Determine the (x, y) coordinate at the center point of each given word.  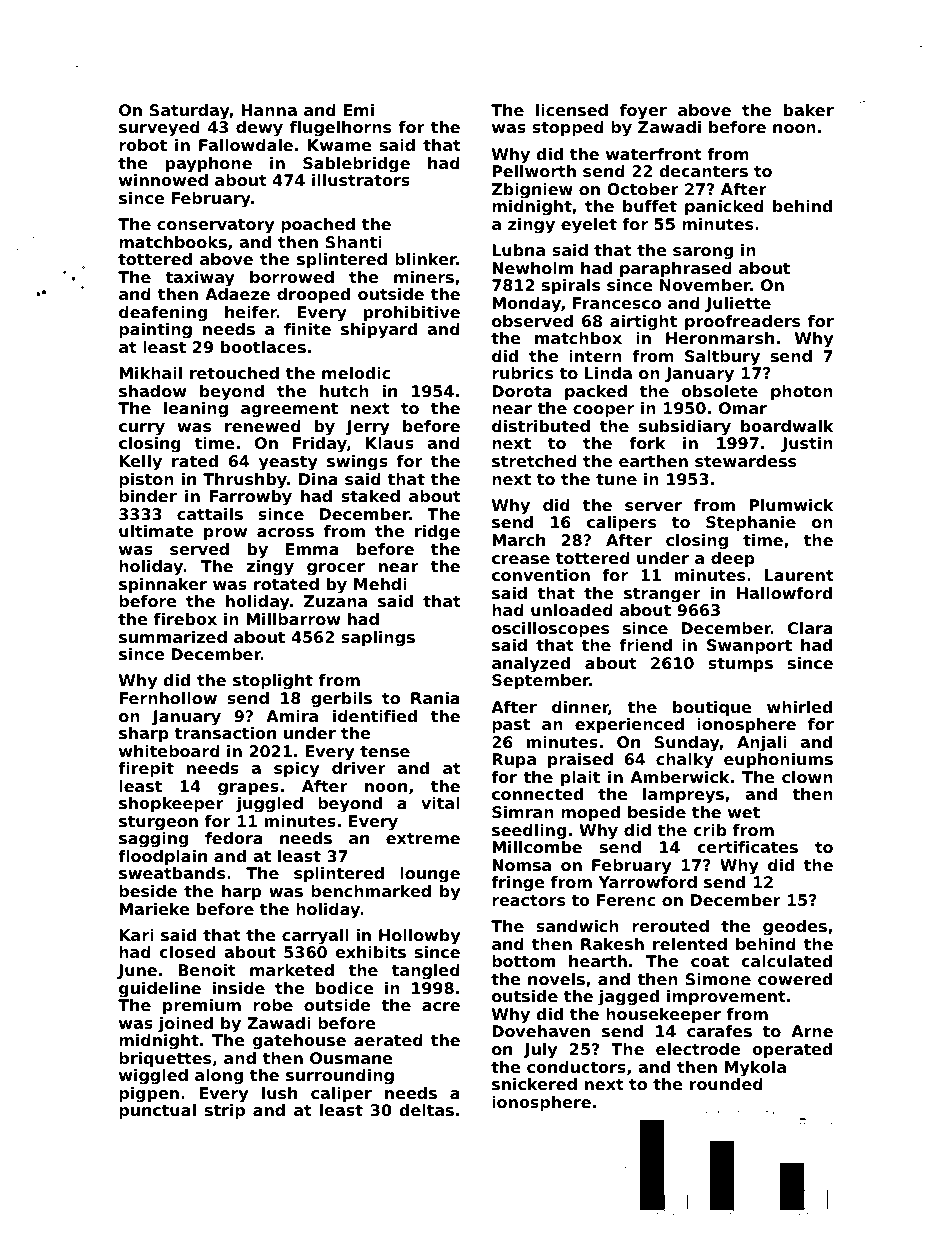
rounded (726, 1084)
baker (809, 110)
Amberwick (680, 777)
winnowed (163, 180)
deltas (426, 1110)
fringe (518, 884)
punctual (157, 1112)
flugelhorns (340, 129)
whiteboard (169, 751)
